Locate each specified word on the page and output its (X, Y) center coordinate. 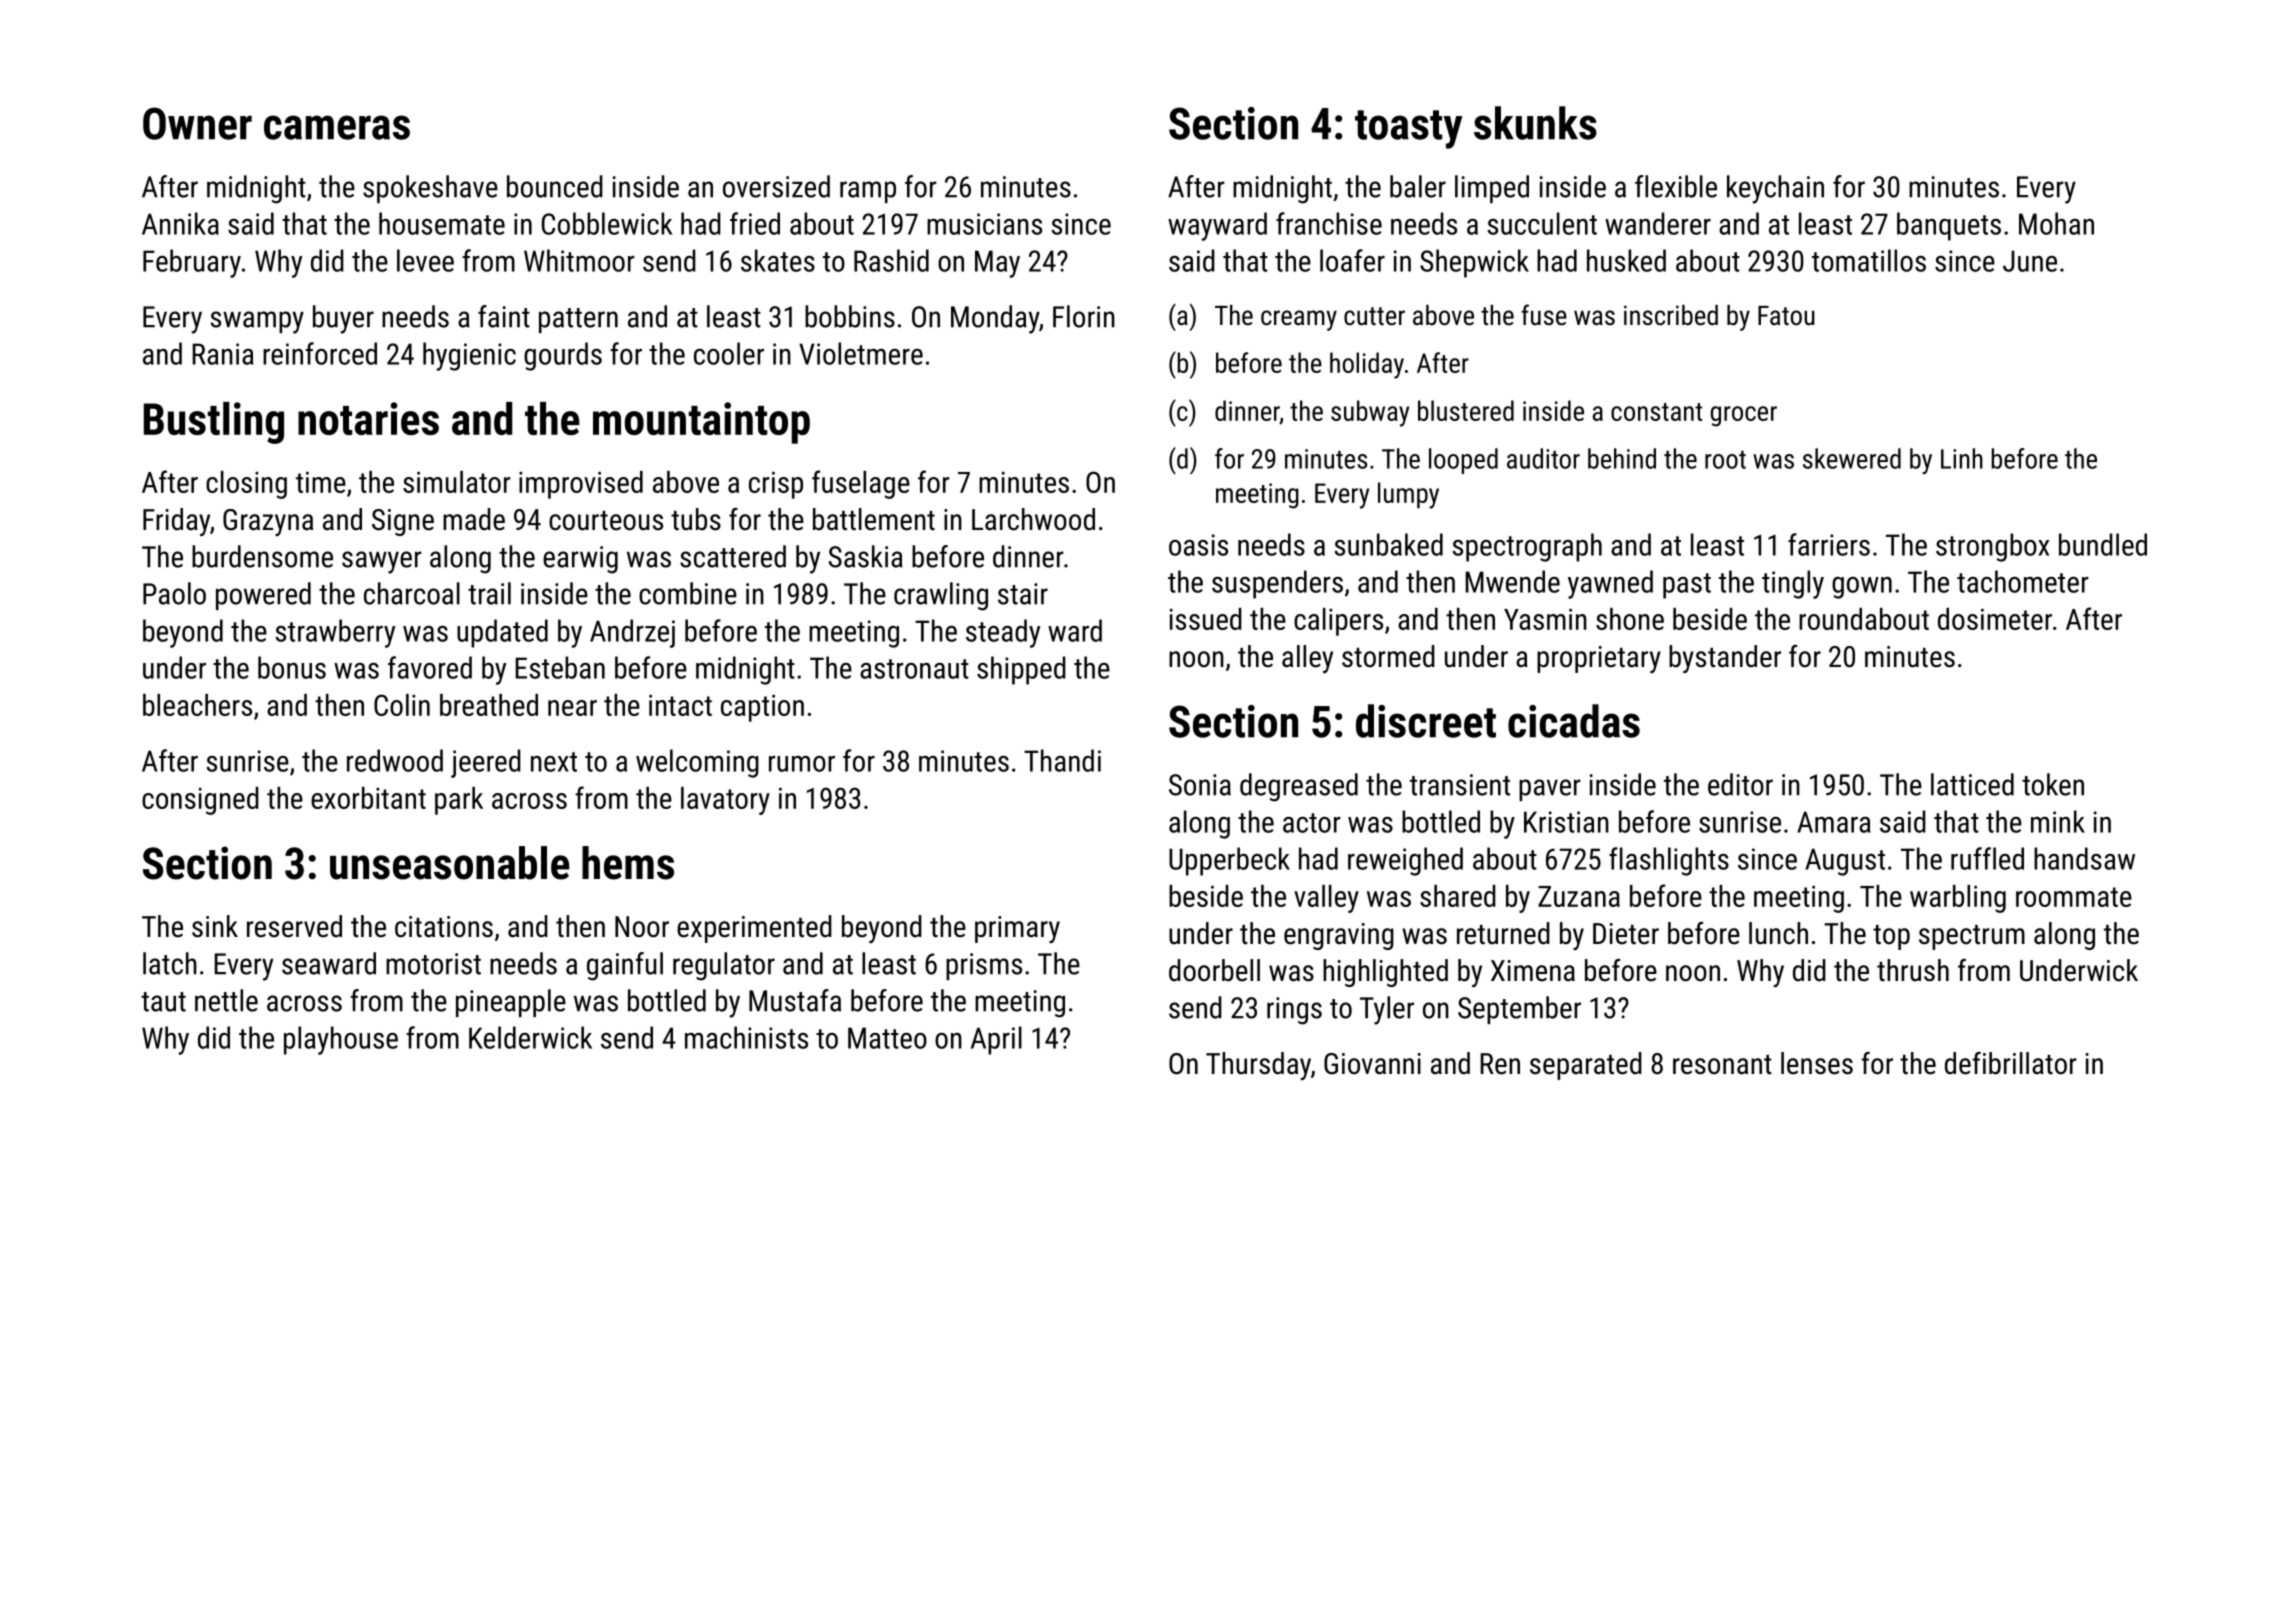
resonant (1722, 1065)
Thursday (1258, 1066)
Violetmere (861, 353)
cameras (337, 127)
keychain (1775, 189)
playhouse (341, 1040)
